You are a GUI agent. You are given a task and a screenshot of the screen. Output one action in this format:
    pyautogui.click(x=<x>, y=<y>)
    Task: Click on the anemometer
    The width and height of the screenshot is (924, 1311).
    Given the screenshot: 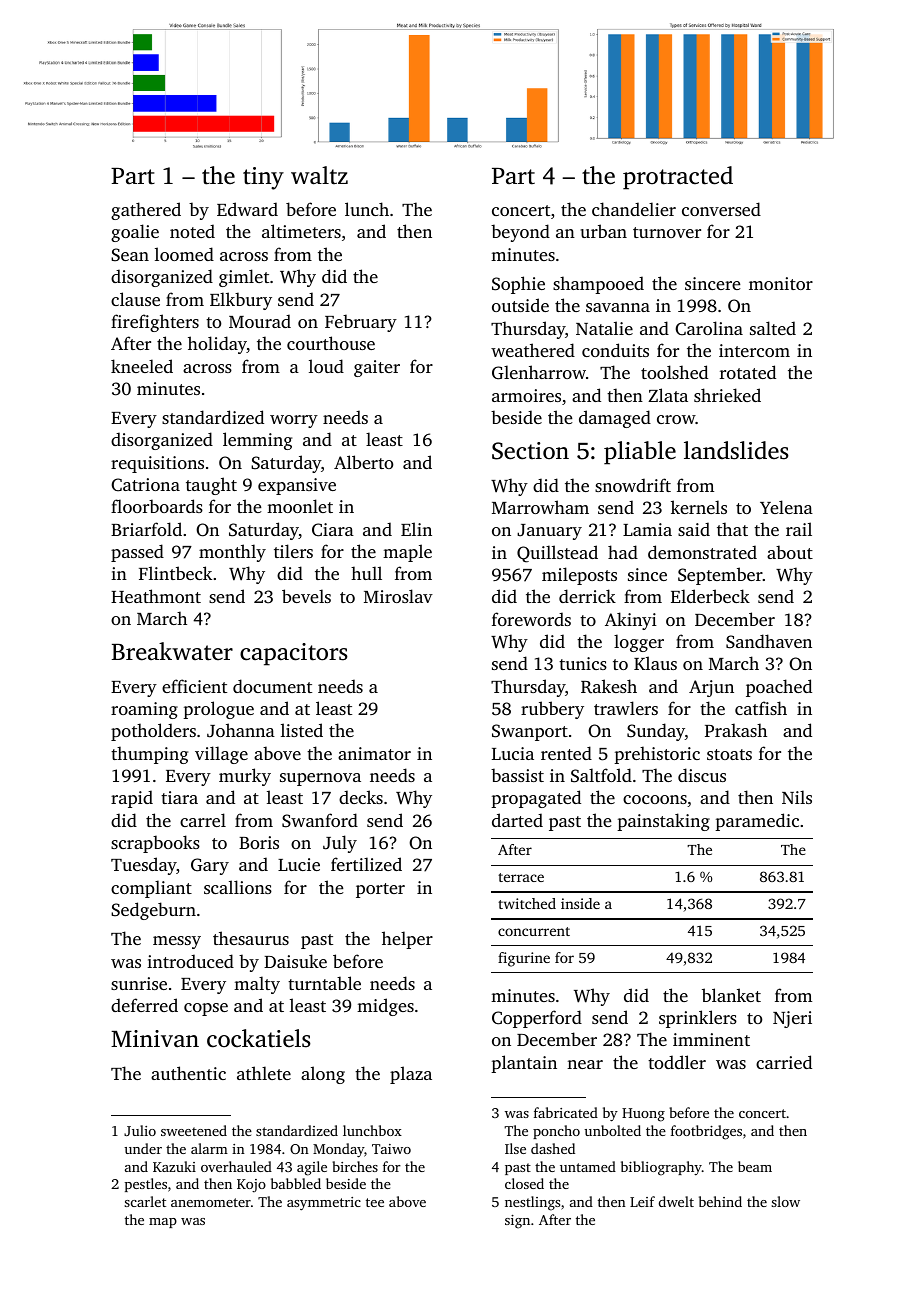 What is the action you would take?
    pyautogui.click(x=211, y=1202)
